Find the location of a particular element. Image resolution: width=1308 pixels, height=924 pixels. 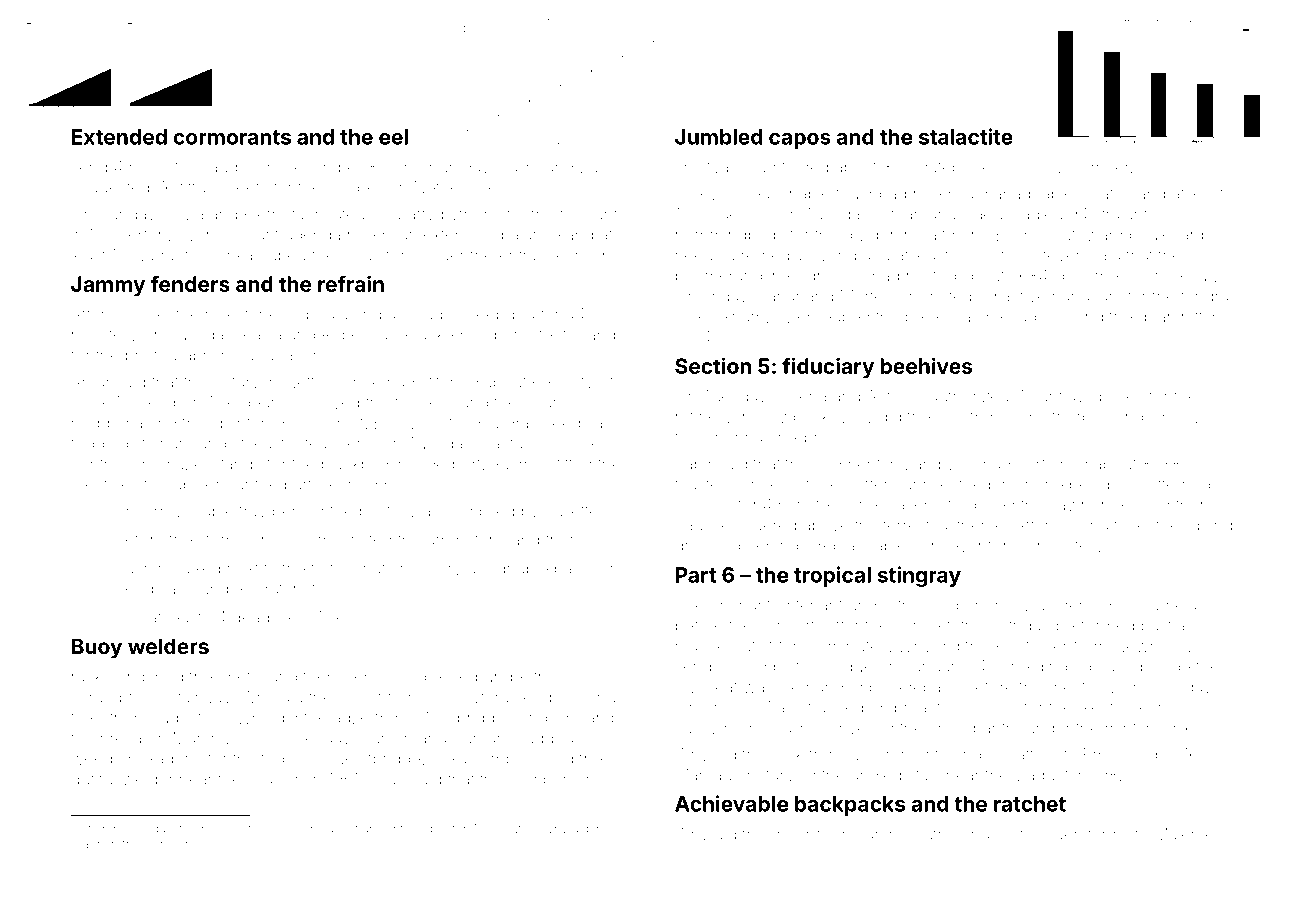

warrants is located at coordinates (165, 256).
